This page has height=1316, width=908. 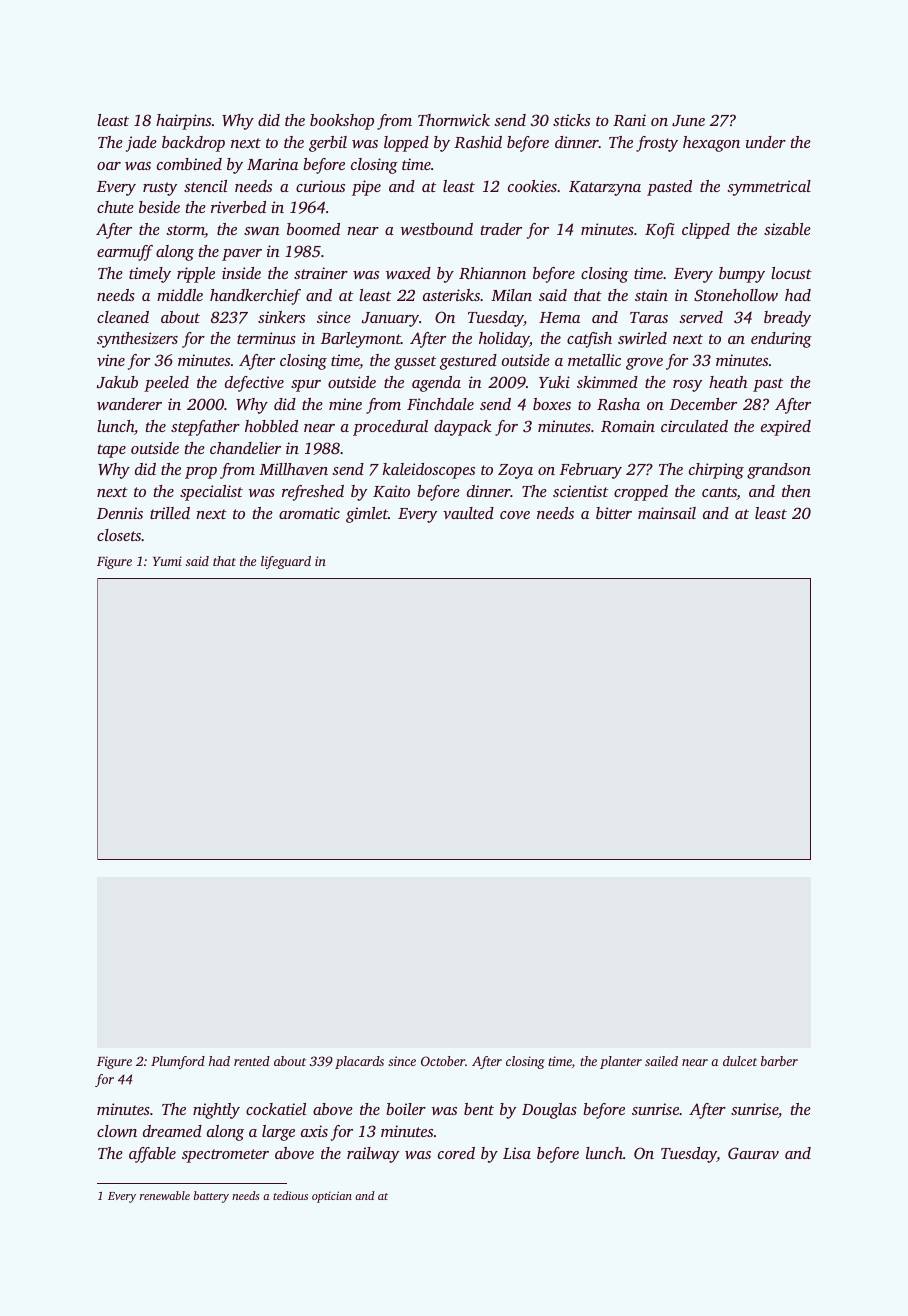 I want to click on Plumford, so click(x=178, y=1062).
